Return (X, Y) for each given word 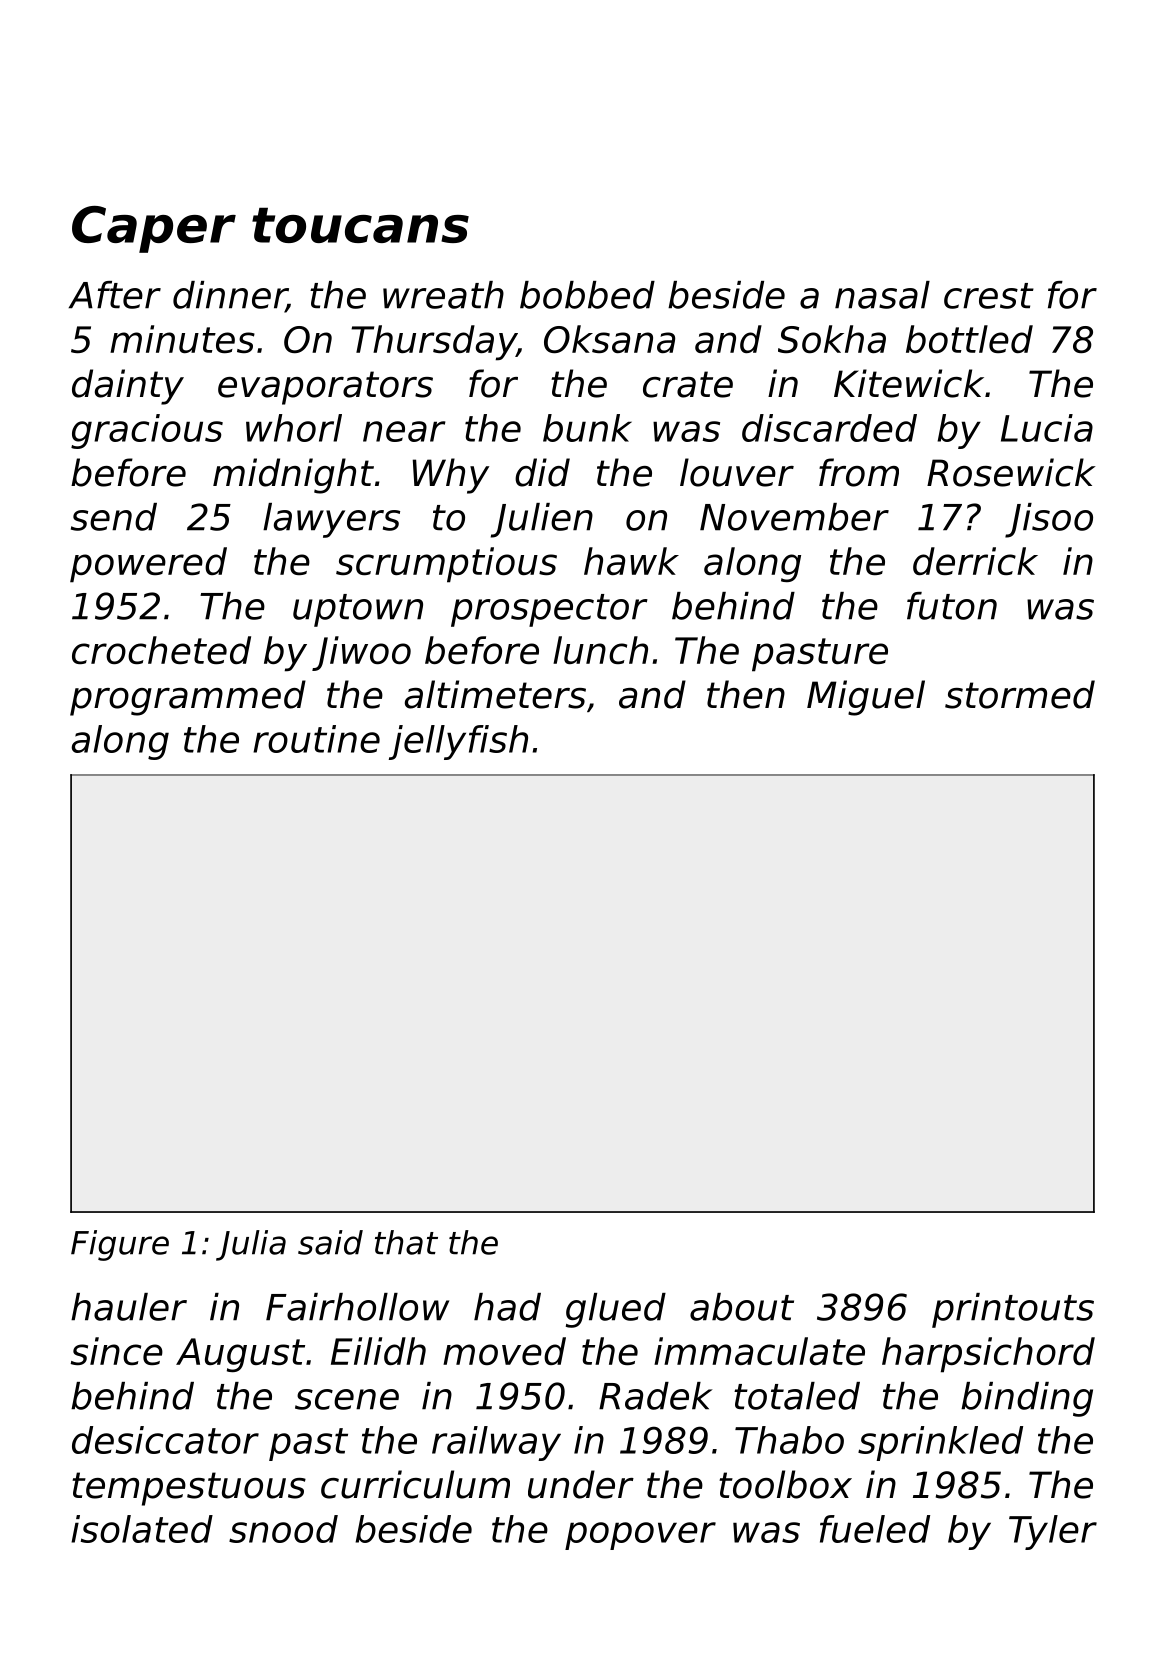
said (330, 1242)
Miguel (866, 698)
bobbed (587, 295)
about (742, 1307)
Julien (542, 520)
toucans (360, 225)
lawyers (331, 520)
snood (283, 1529)
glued (616, 1310)
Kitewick (909, 383)
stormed (1020, 694)
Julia (251, 1245)
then (746, 694)
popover (640, 1536)
